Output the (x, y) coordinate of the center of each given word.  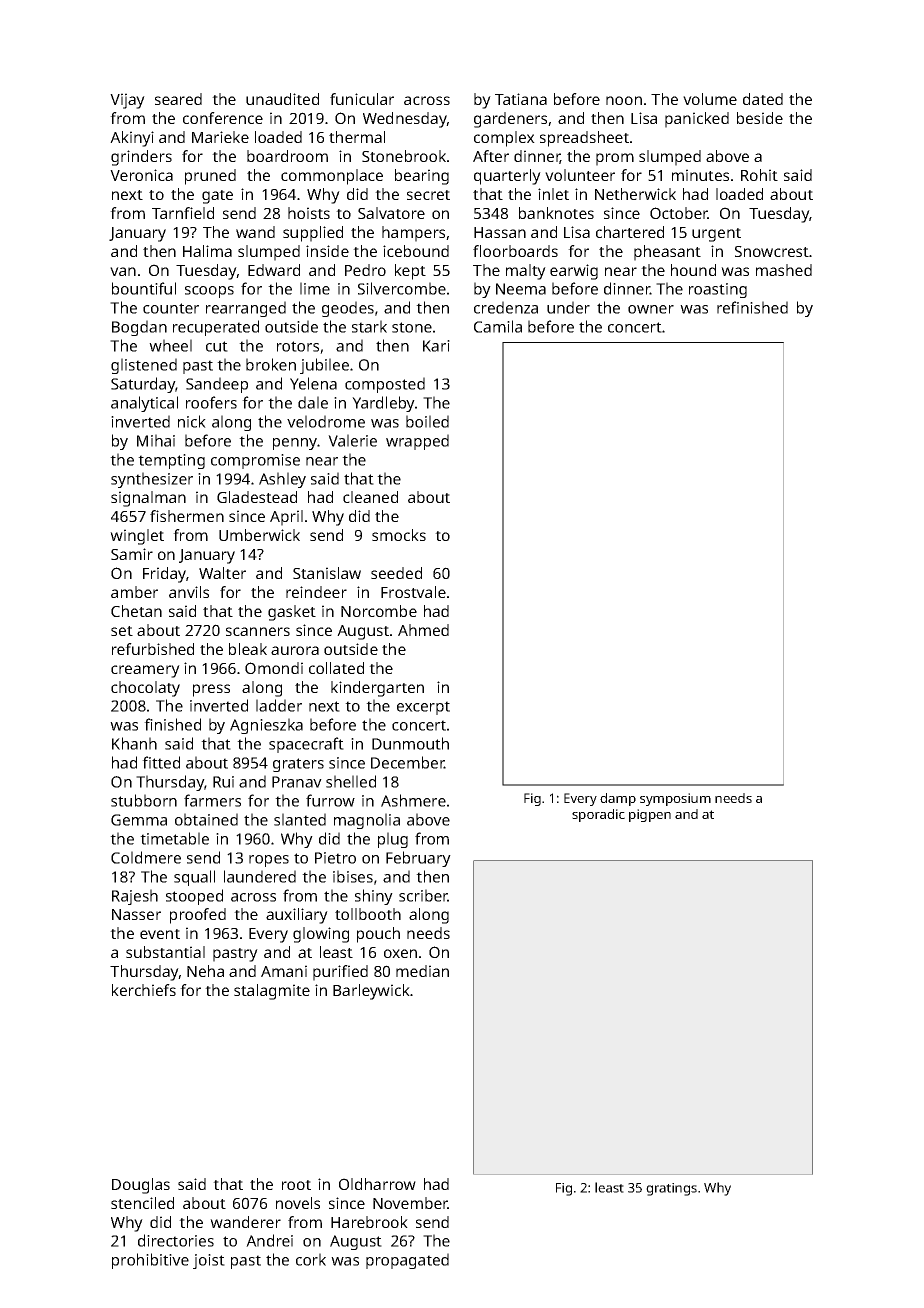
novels (298, 1203)
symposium (675, 799)
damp (618, 799)
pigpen (650, 815)
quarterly (507, 177)
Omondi (274, 668)
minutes (700, 175)
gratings (671, 1189)
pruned (210, 177)
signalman (148, 499)
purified (340, 973)
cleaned (370, 497)
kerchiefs (144, 990)
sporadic (598, 815)
